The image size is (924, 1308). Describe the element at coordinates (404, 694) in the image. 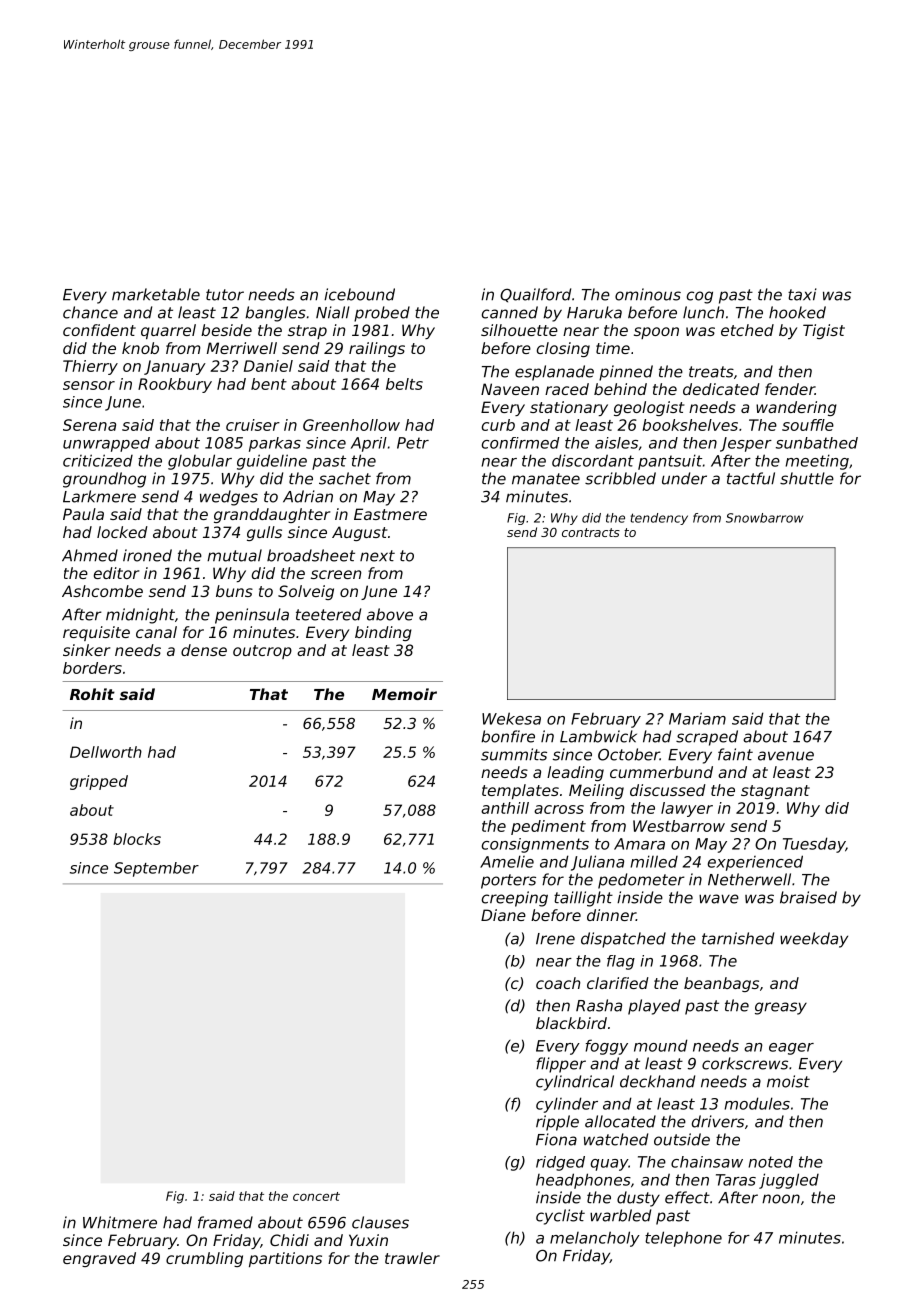

I see `Memoir` at that location.
